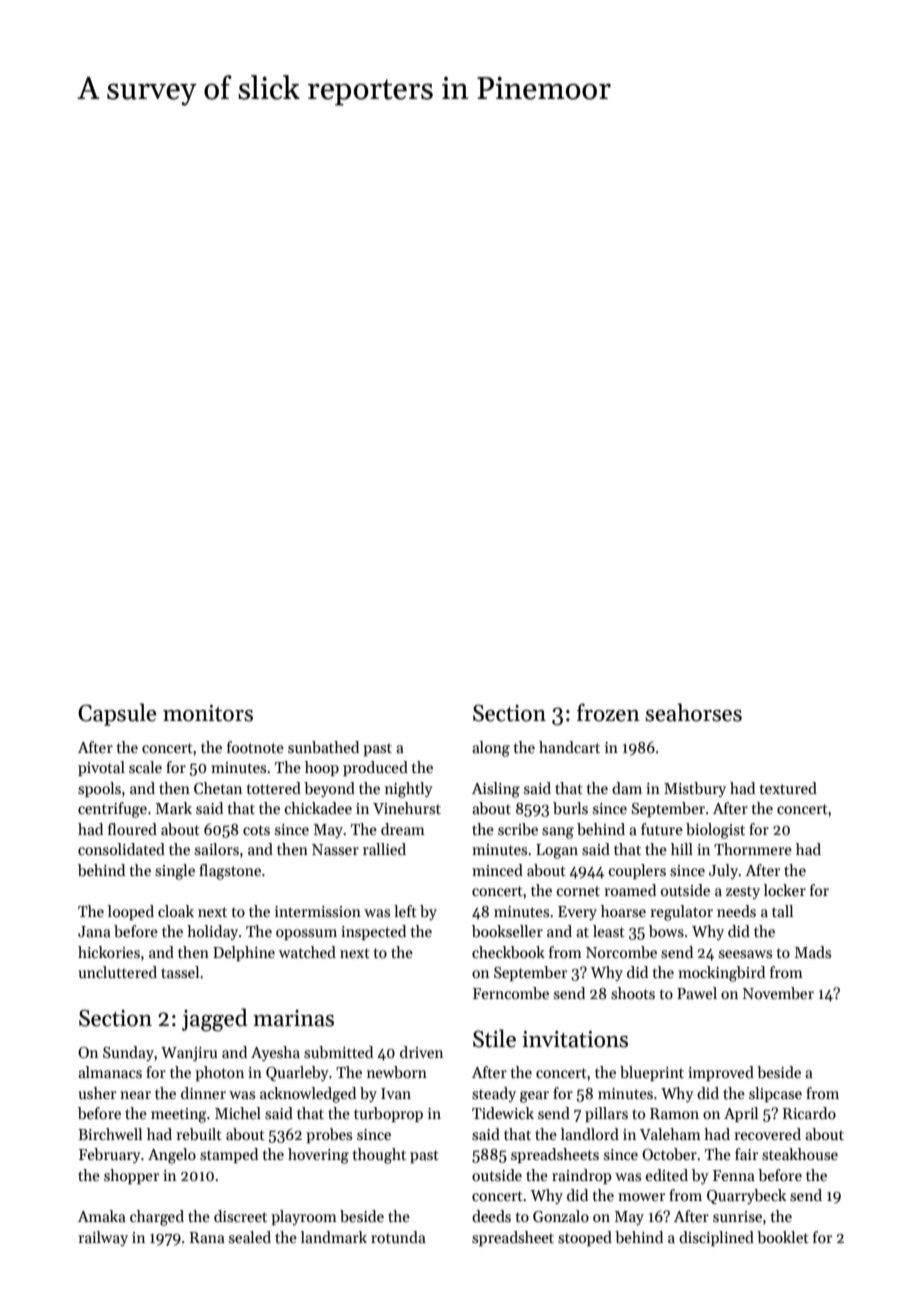  Describe the element at coordinates (693, 712) in the screenshot. I see `seahorses` at that location.
